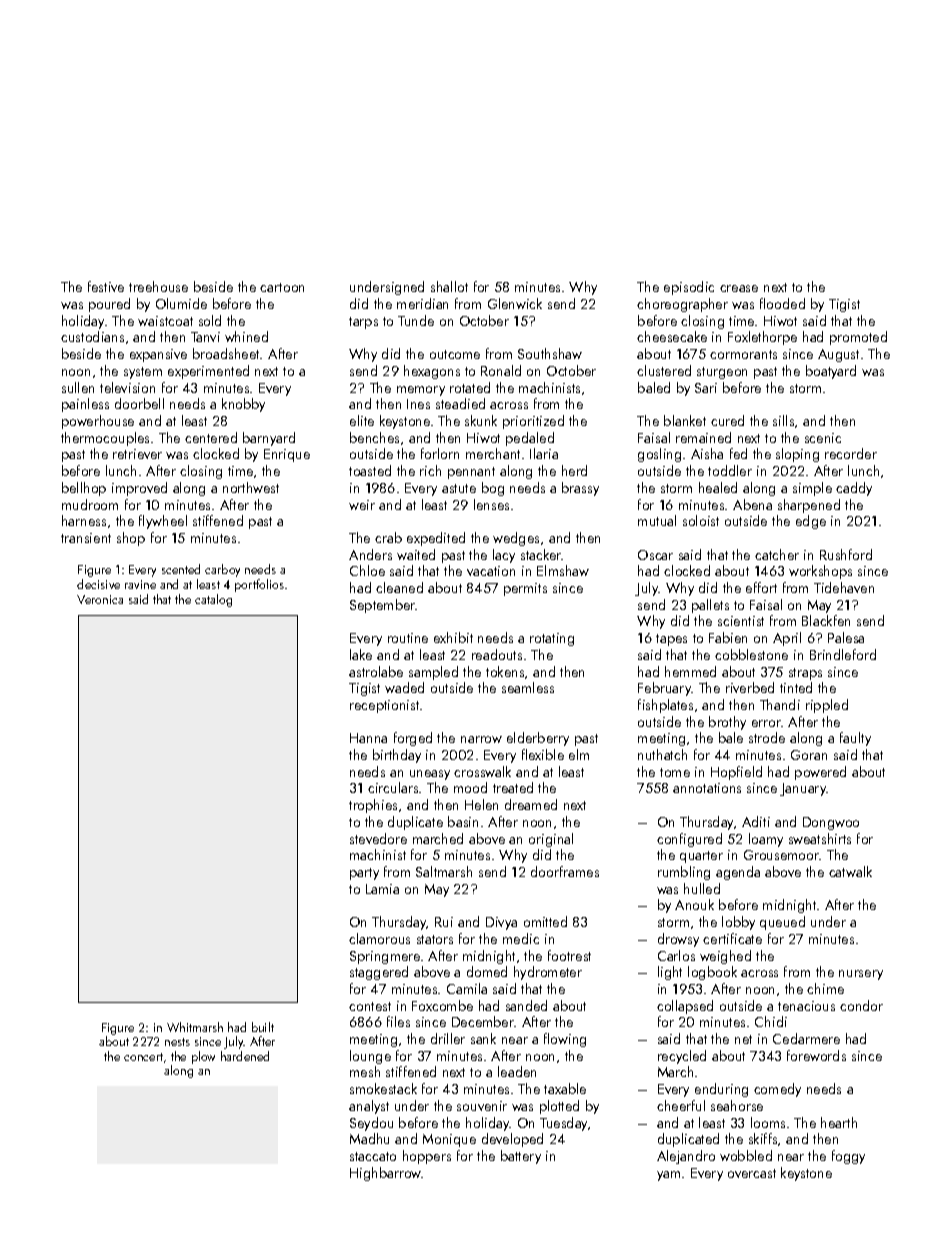 The image size is (952, 1233). I want to click on Helen, so click(481, 804).
